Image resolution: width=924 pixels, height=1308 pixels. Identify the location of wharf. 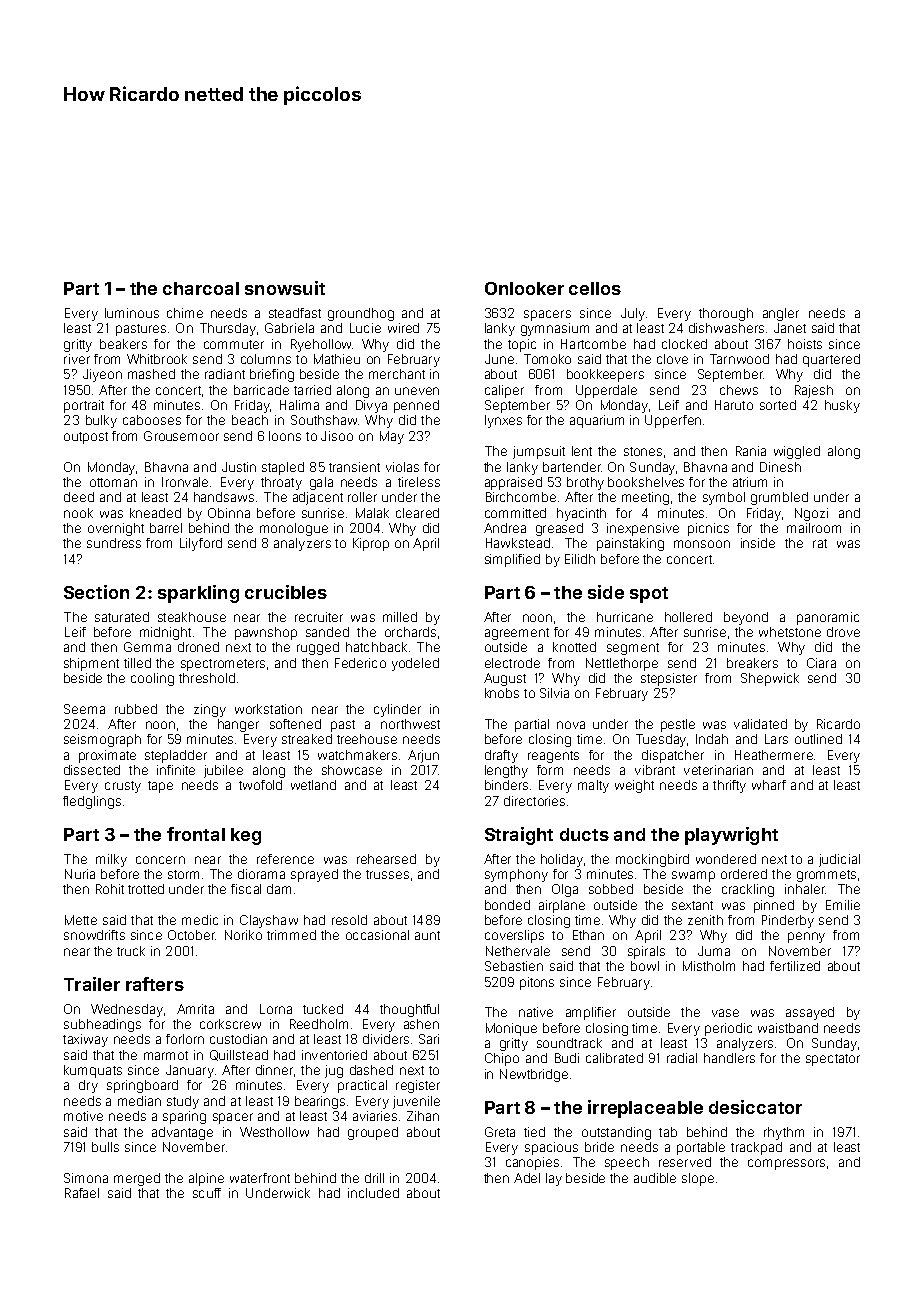
(769, 785).
